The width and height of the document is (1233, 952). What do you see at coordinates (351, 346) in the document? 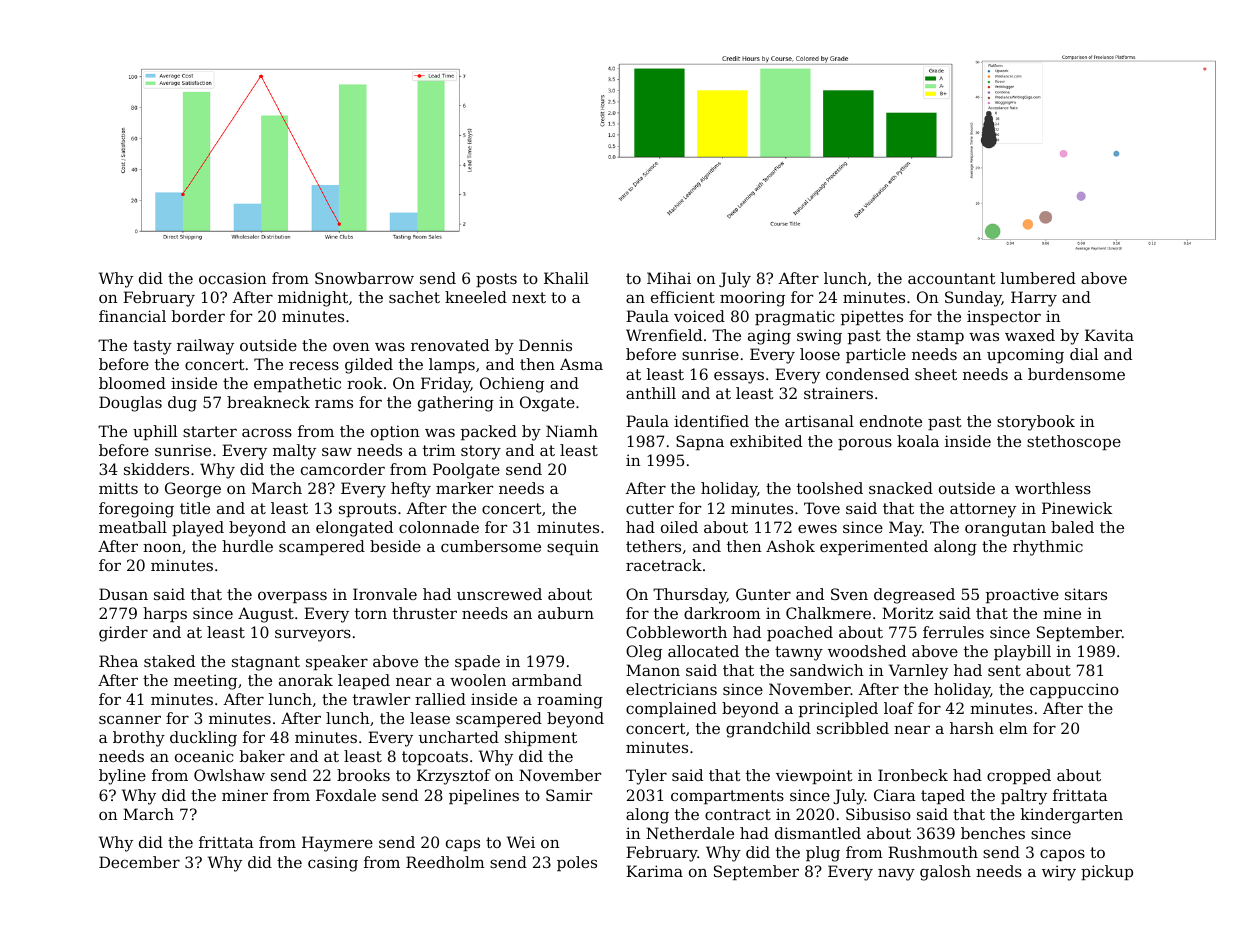
I see `oven` at bounding box center [351, 346].
